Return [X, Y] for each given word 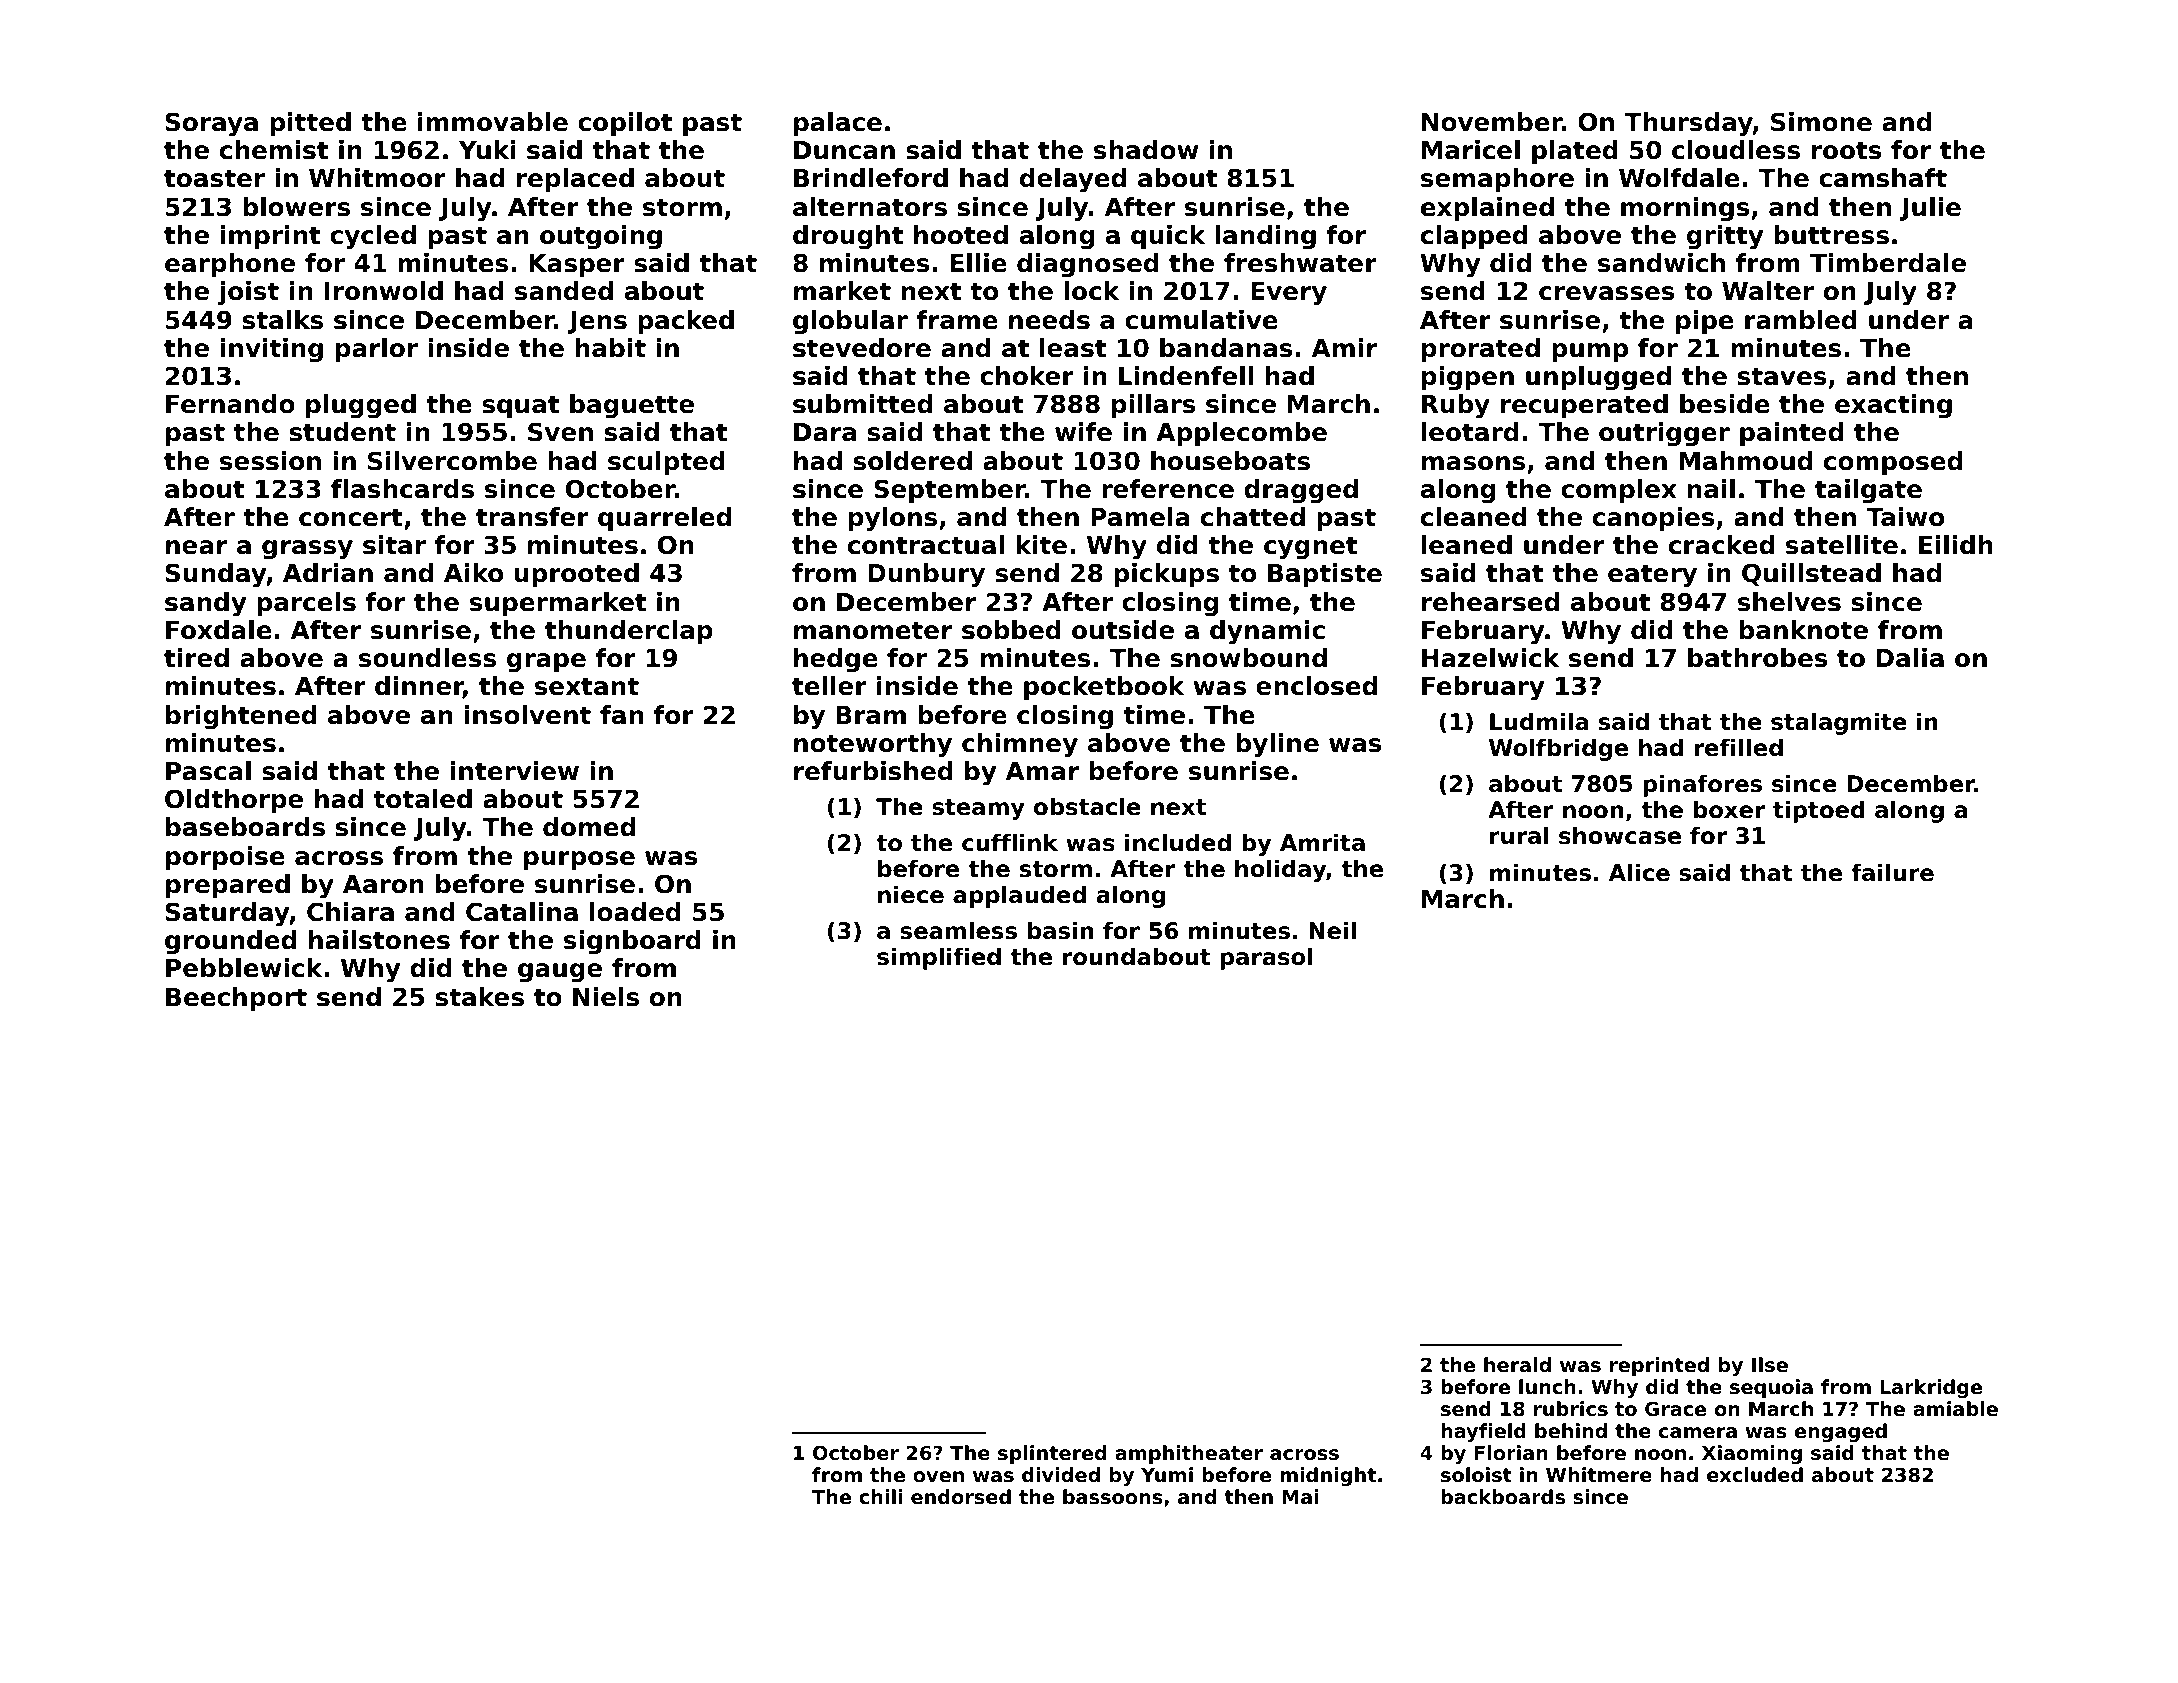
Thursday [1688, 124]
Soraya [212, 124]
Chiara [350, 912]
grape [546, 663]
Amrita [1322, 842]
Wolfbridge [1558, 749]
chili [880, 1496]
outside [1123, 630]
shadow [1146, 150]
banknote [1803, 630]
